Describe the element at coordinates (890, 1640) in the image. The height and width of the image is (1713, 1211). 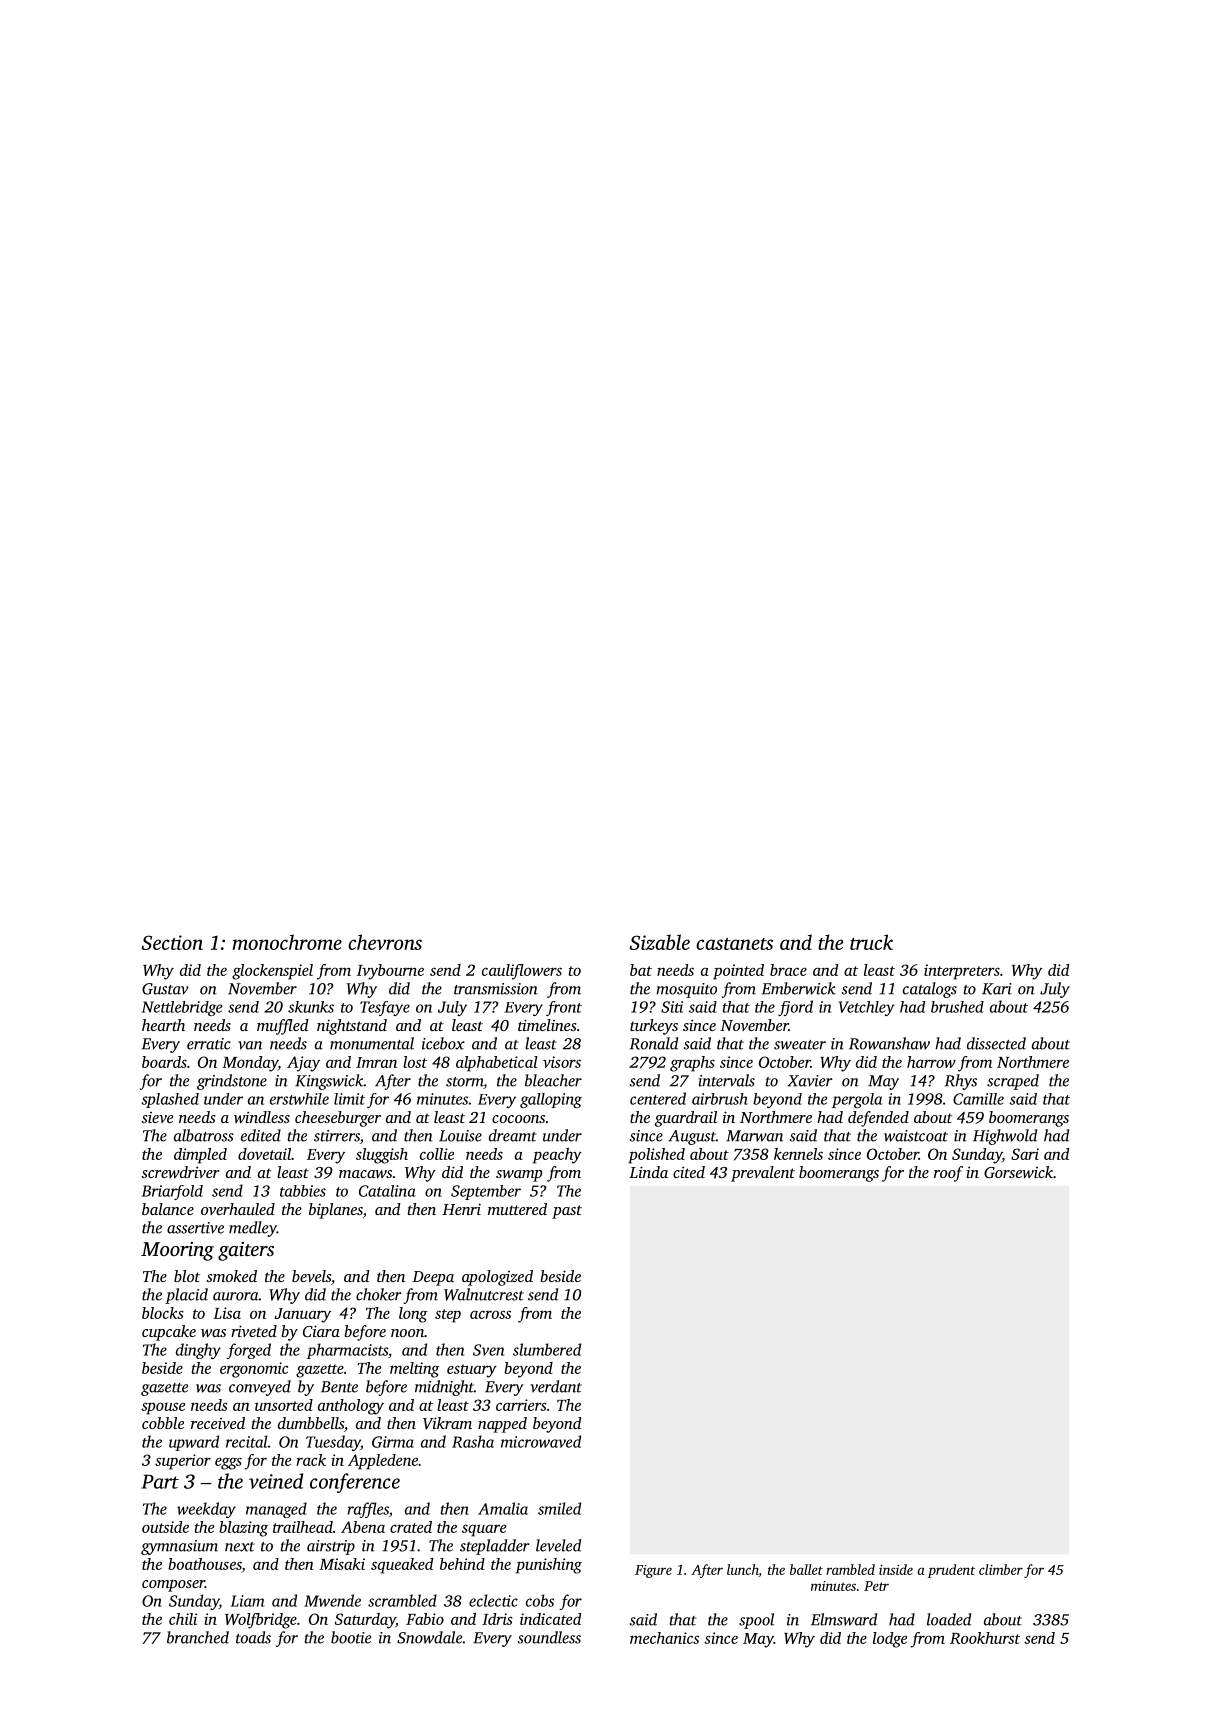
I see `lodge` at that location.
